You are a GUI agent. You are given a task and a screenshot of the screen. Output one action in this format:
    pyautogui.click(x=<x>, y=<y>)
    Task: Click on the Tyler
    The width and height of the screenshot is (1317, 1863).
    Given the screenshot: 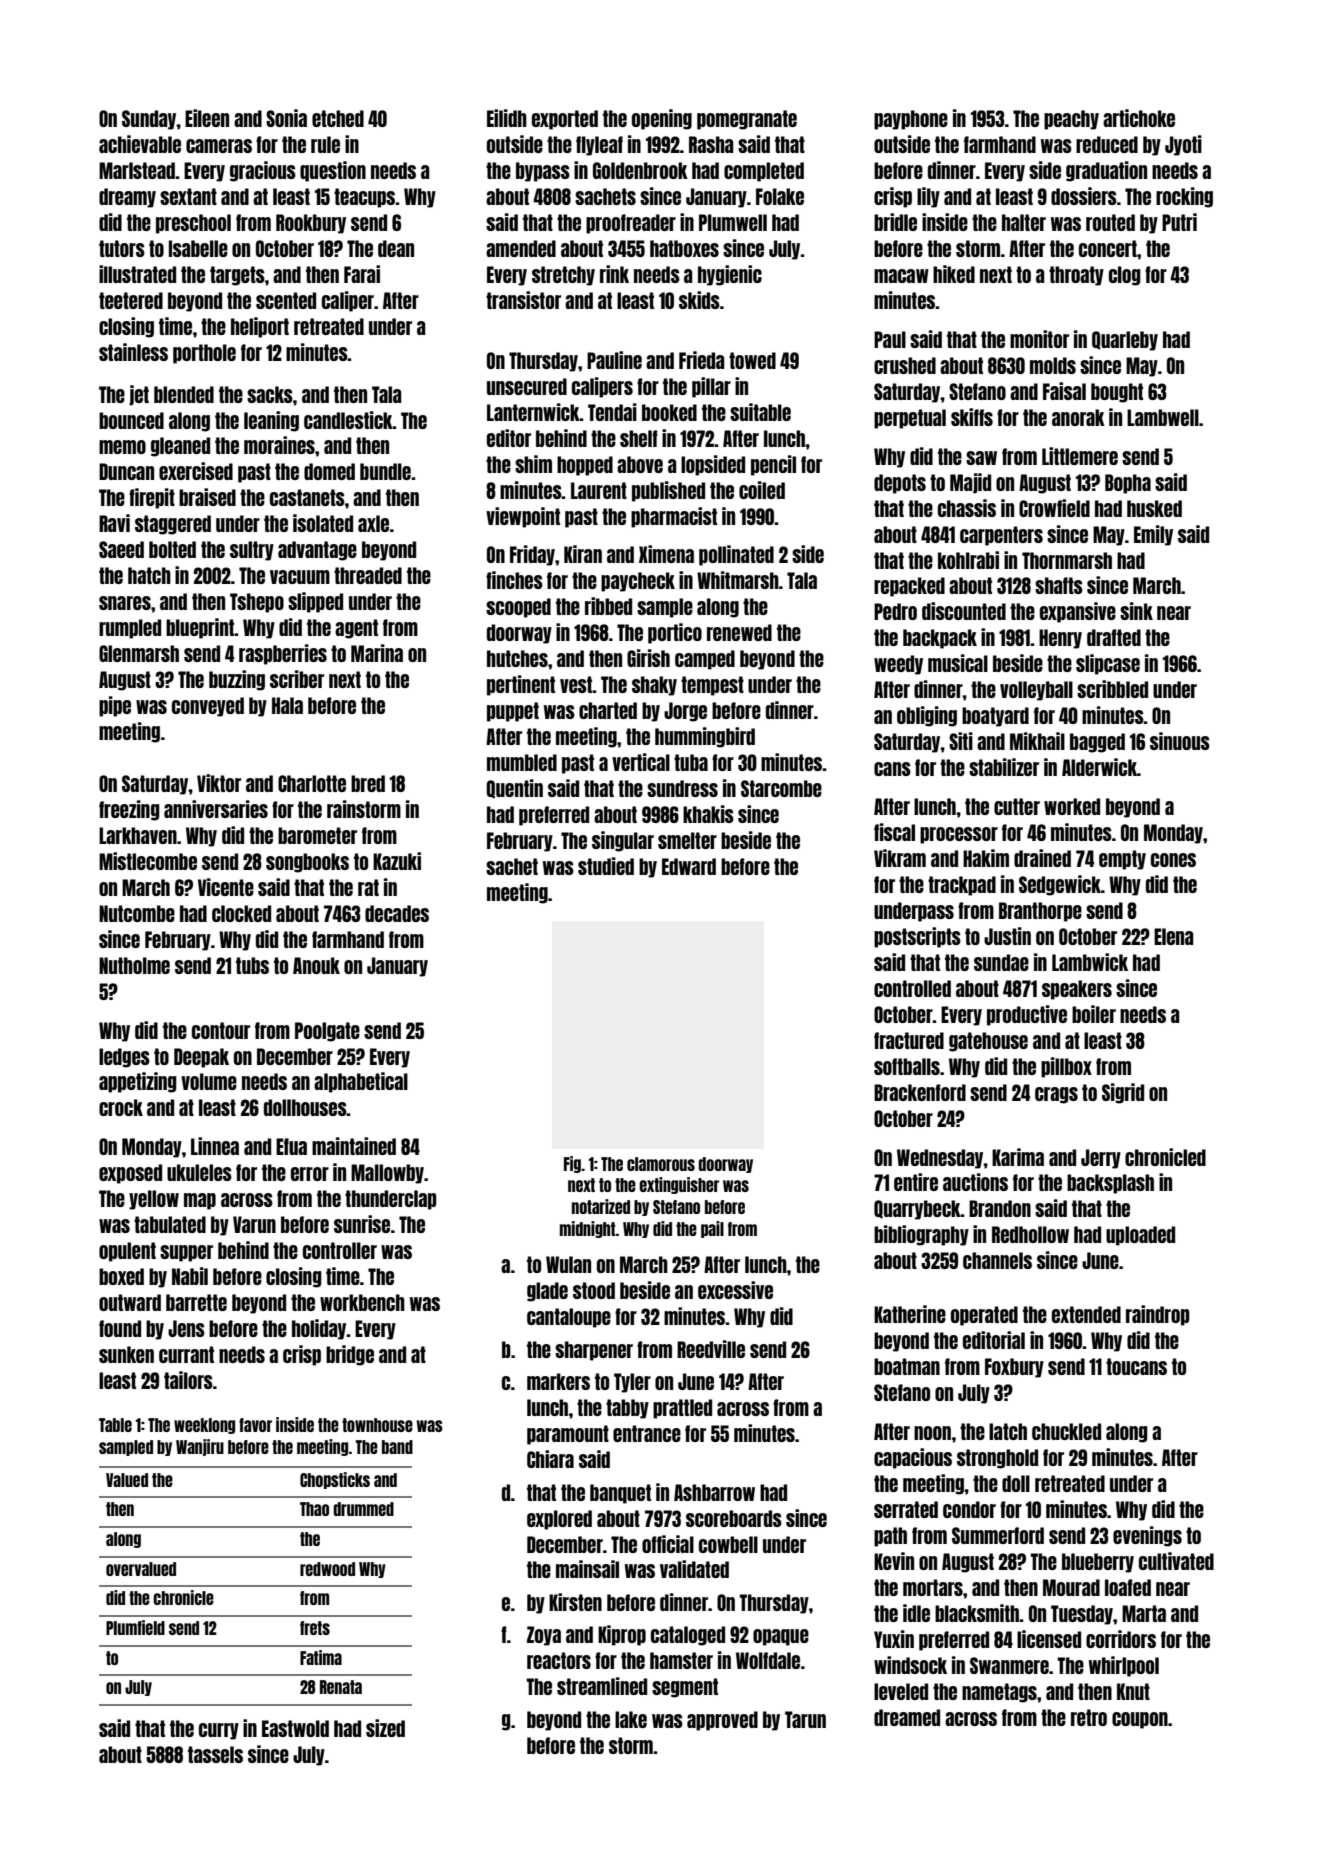 What is the action you would take?
    pyautogui.click(x=632, y=1383)
